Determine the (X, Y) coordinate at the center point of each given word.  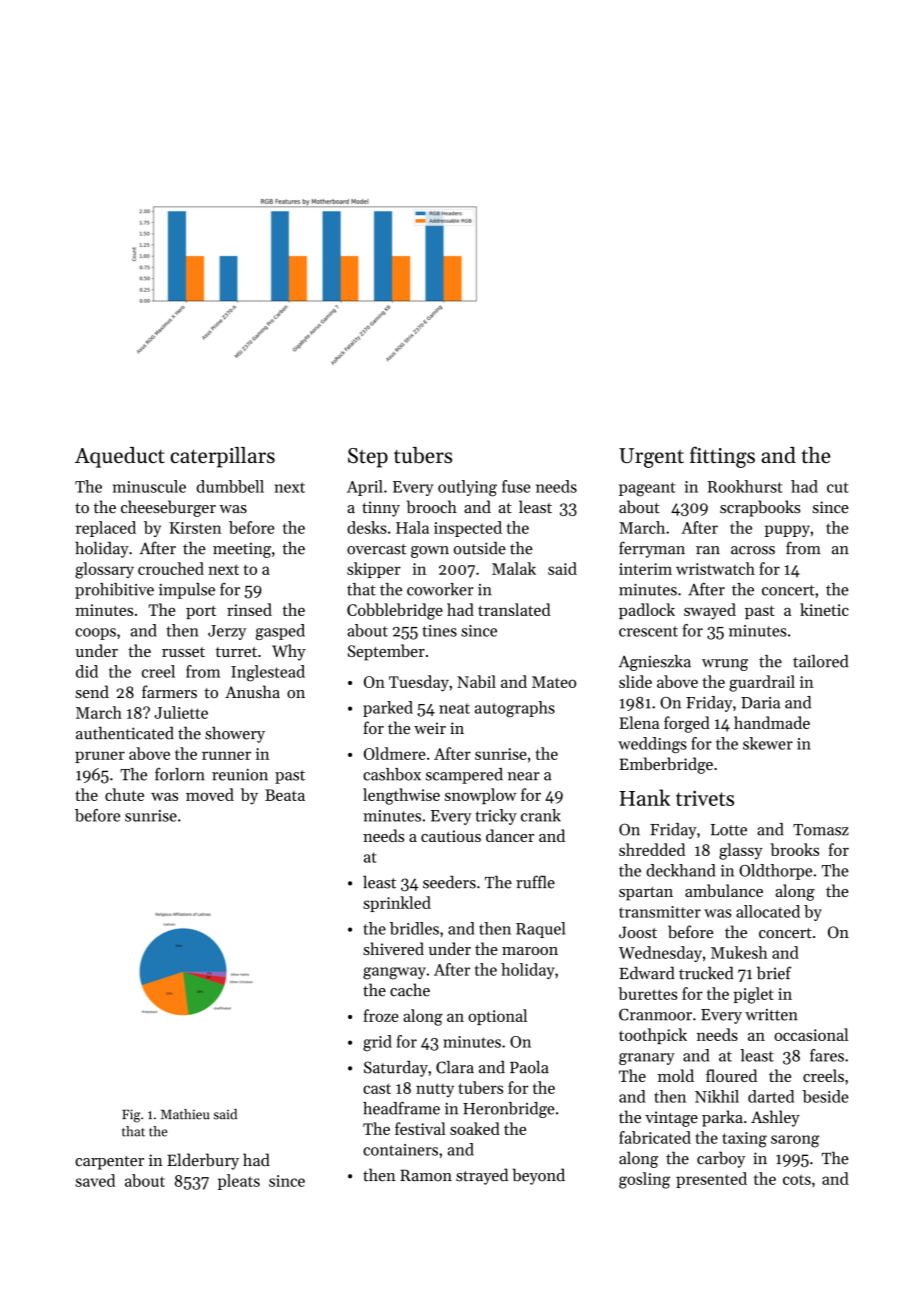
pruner (100, 757)
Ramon (426, 1175)
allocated (768, 911)
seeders (449, 882)
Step (368, 458)
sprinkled (397, 904)
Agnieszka (654, 663)
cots (797, 1179)
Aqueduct (120, 457)
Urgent (651, 458)
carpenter (109, 1163)
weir (430, 728)
